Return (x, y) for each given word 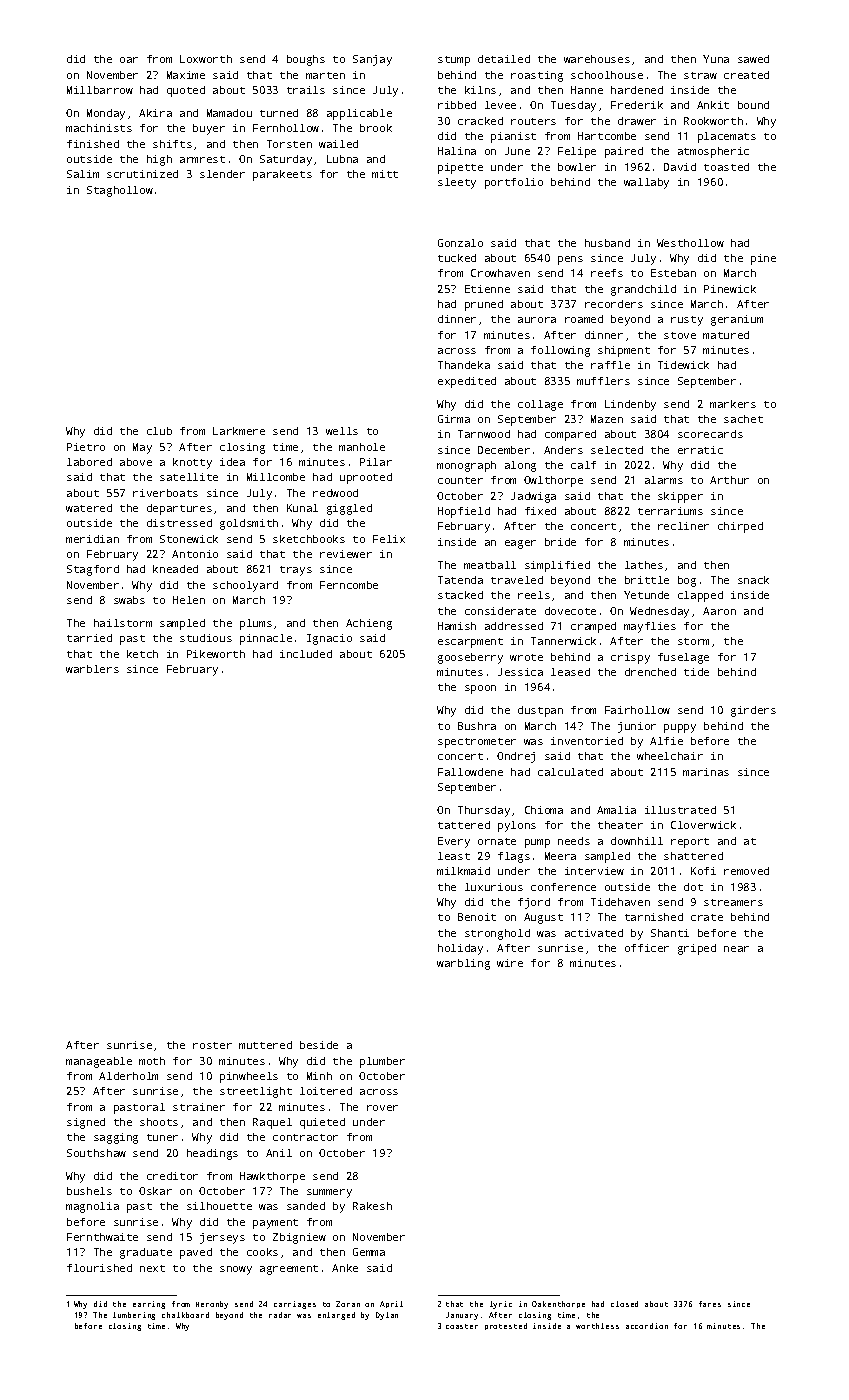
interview (594, 871)
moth (152, 1061)
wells (342, 431)
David (680, 167)
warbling (463, 964)
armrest (202, 159)
